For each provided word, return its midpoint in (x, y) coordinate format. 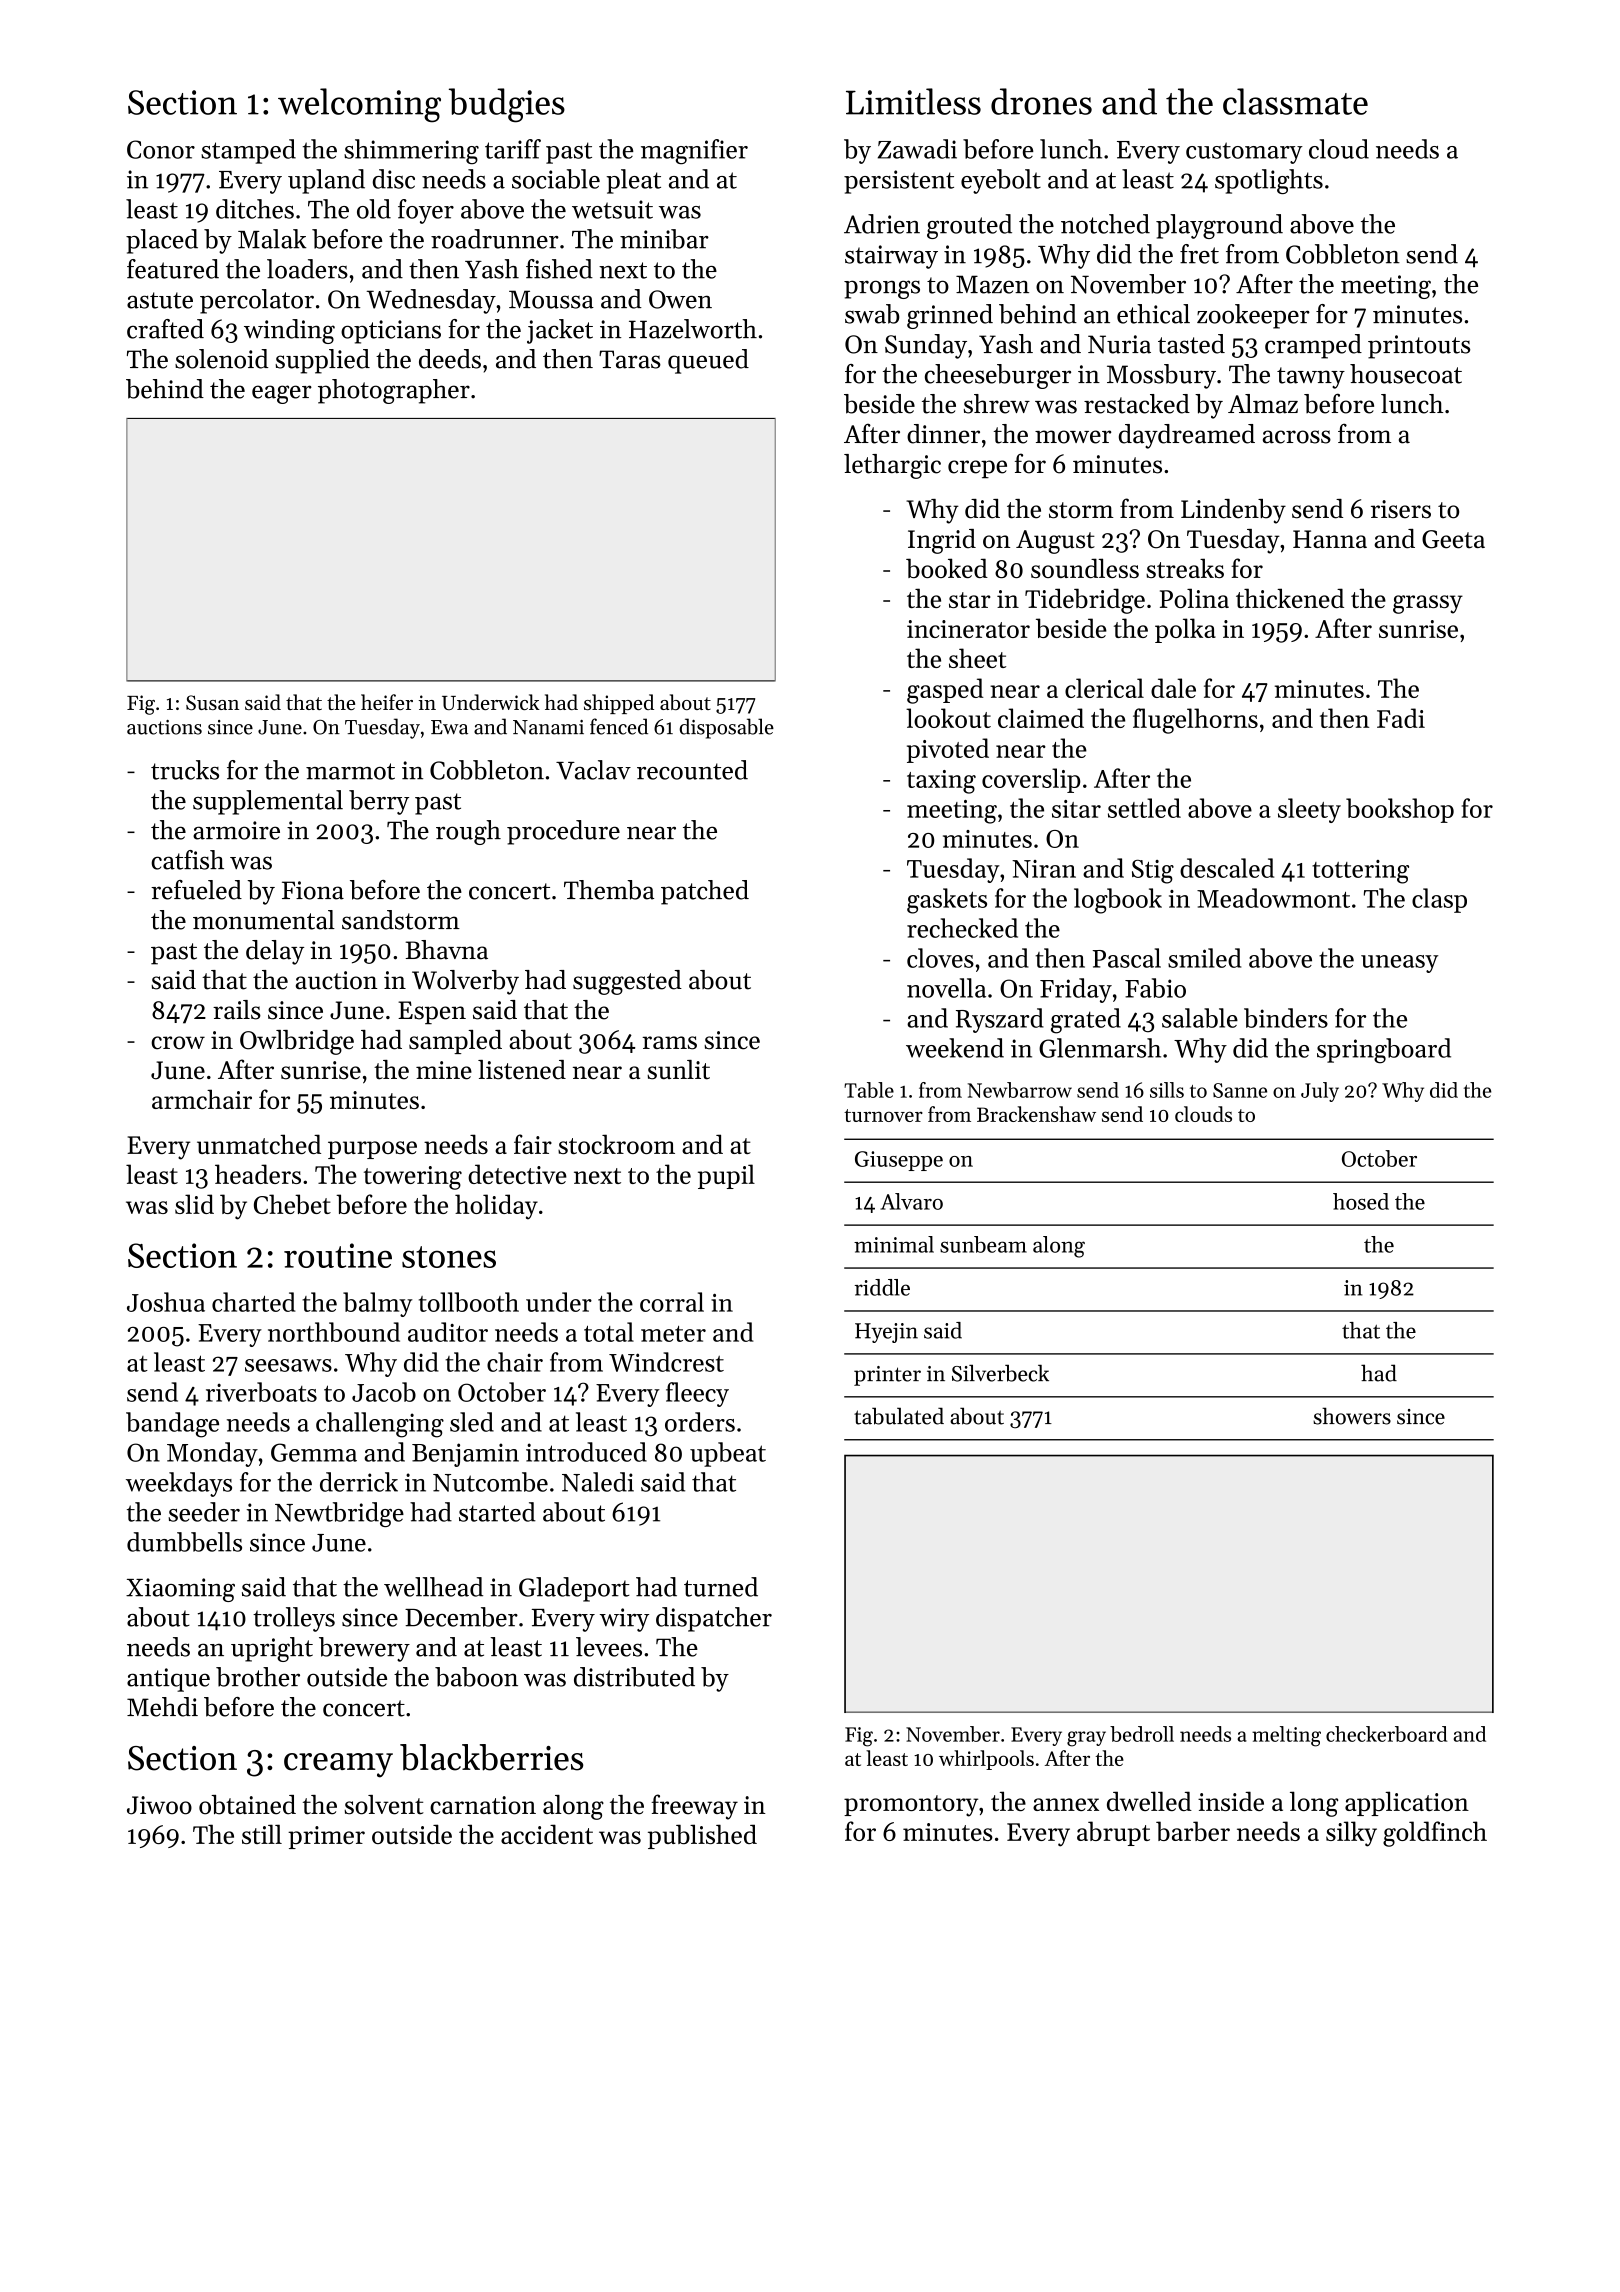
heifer (387, 702)
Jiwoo (159, 1805)
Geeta (1453, 539)
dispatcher (714, 1619)
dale (1173, 688)
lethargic (892, 466)
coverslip (1031, 780)
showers (1352, 1416)
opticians (391, 332)
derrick (359, 1482)
